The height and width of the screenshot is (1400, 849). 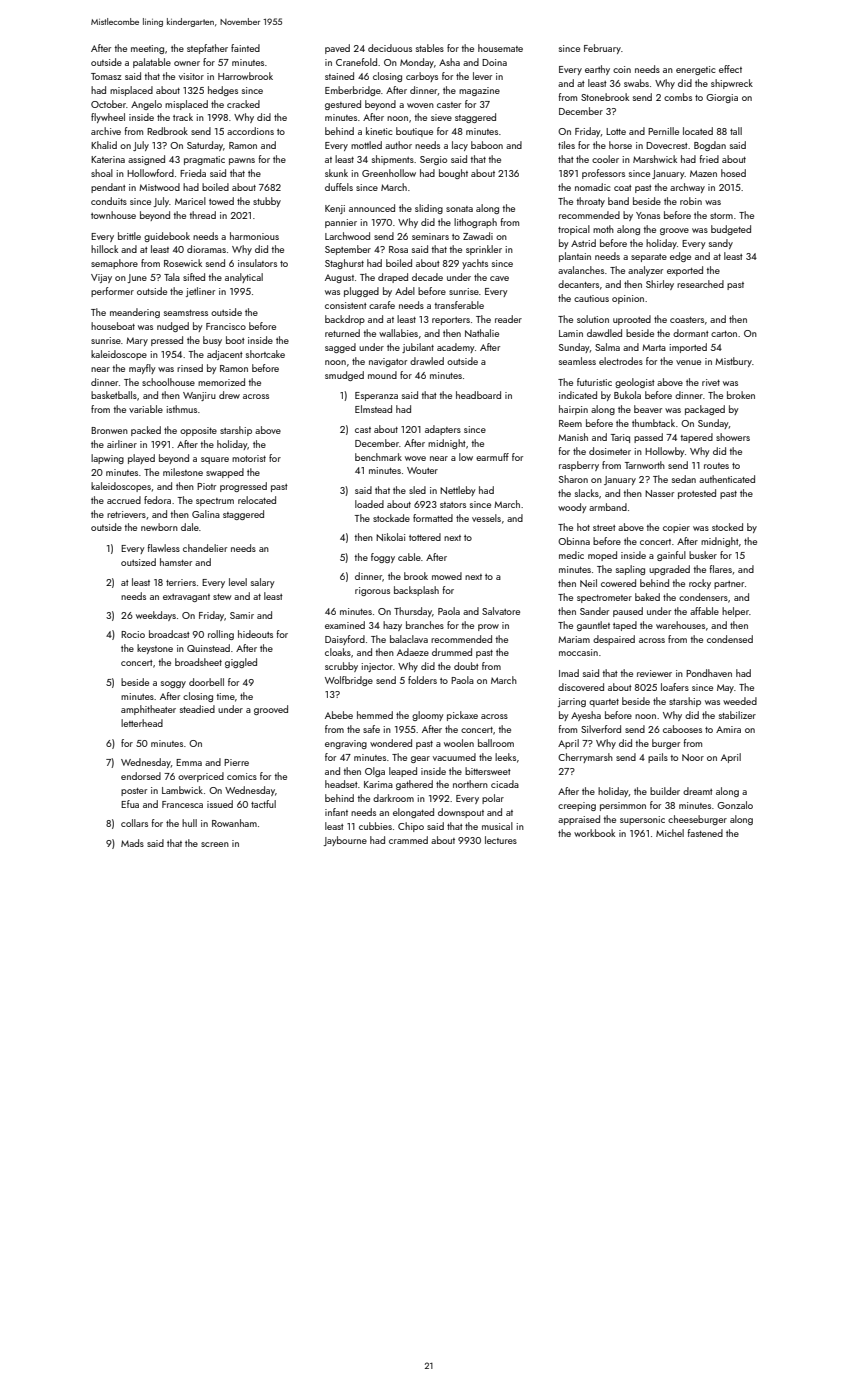 What do you see at coordinates (664, 452) in the screenshot?
I see `Hollowby` at bounding box center [664, 452].
